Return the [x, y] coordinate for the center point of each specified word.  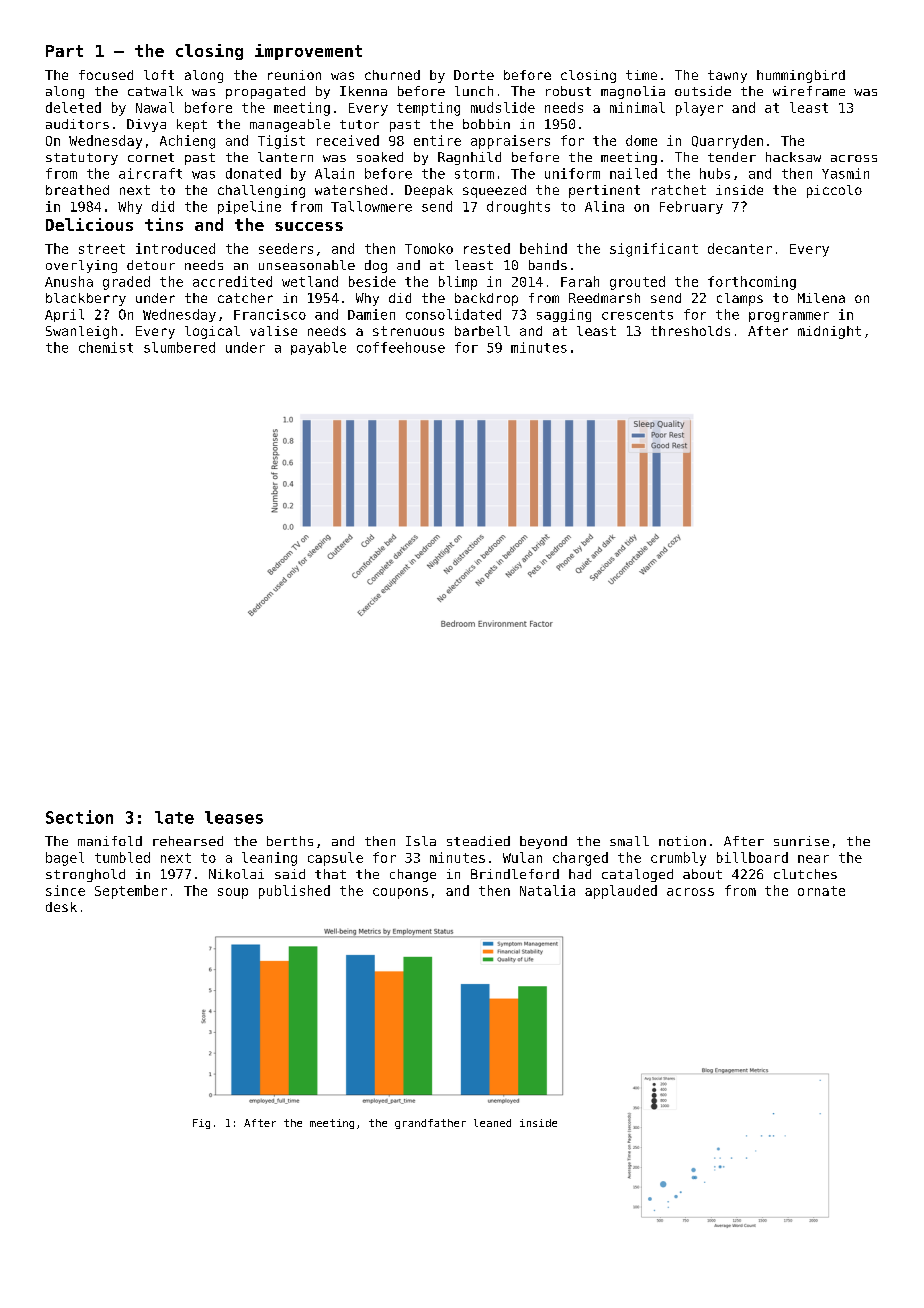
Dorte [474, 75]
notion [682, 841]
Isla [421, 841]
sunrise [801, 841]
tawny [727, 76]
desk [61, 907]
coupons [400, 893]
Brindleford [515, 874]
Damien [371, 314]
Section [79, 817]
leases [234, 817]
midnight [829, 332]
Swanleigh [81, 332]
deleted [73, 107]
